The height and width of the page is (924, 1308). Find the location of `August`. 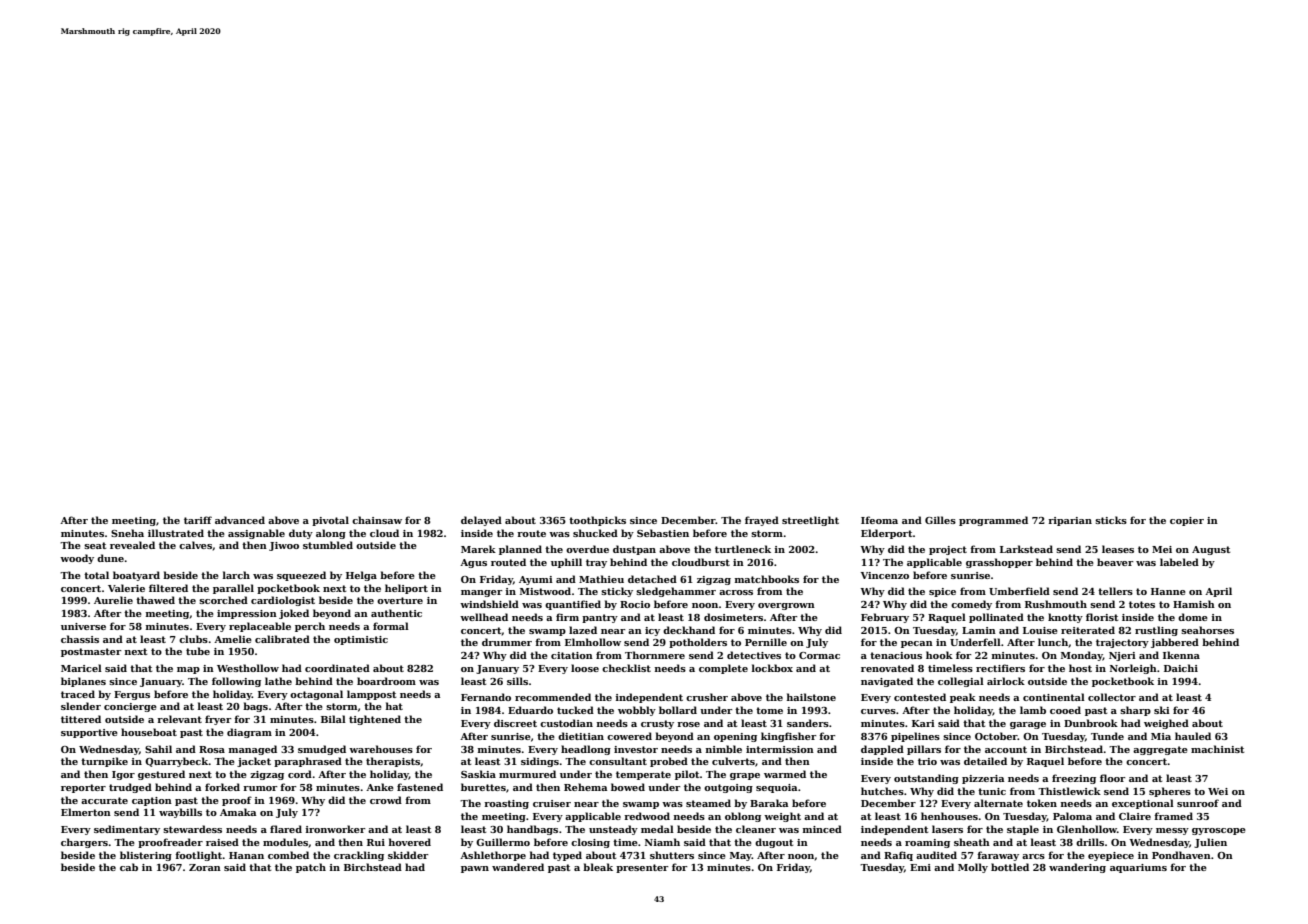

August is located at coordinates (1211, 550).
